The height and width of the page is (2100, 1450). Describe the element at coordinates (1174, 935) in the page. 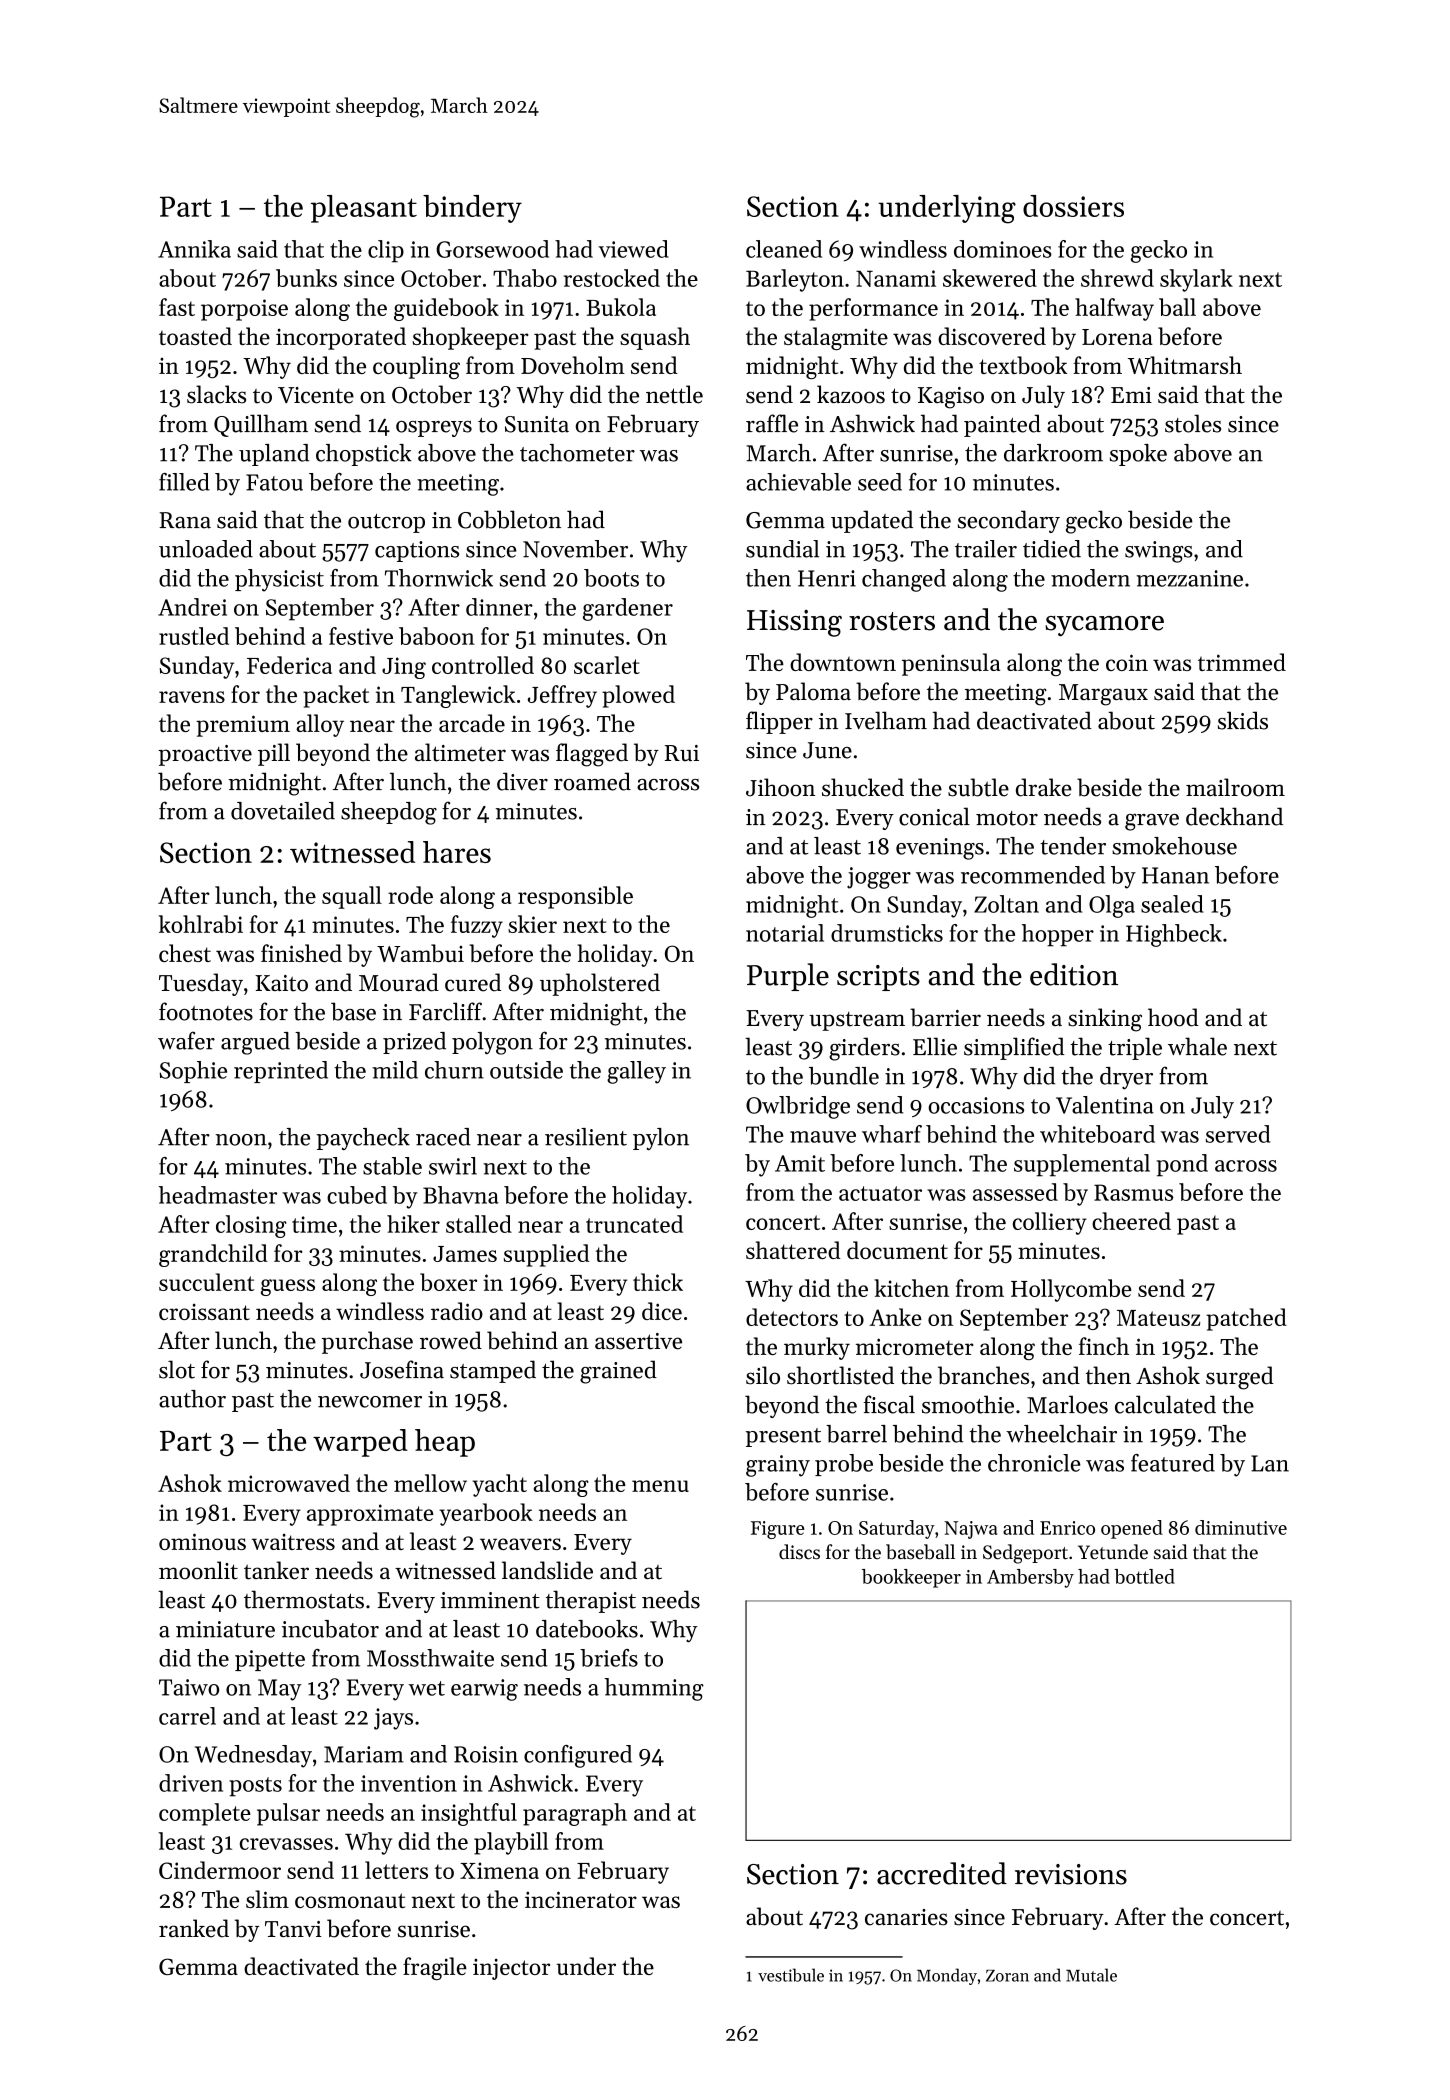

I see `Highbeck` at that location.
